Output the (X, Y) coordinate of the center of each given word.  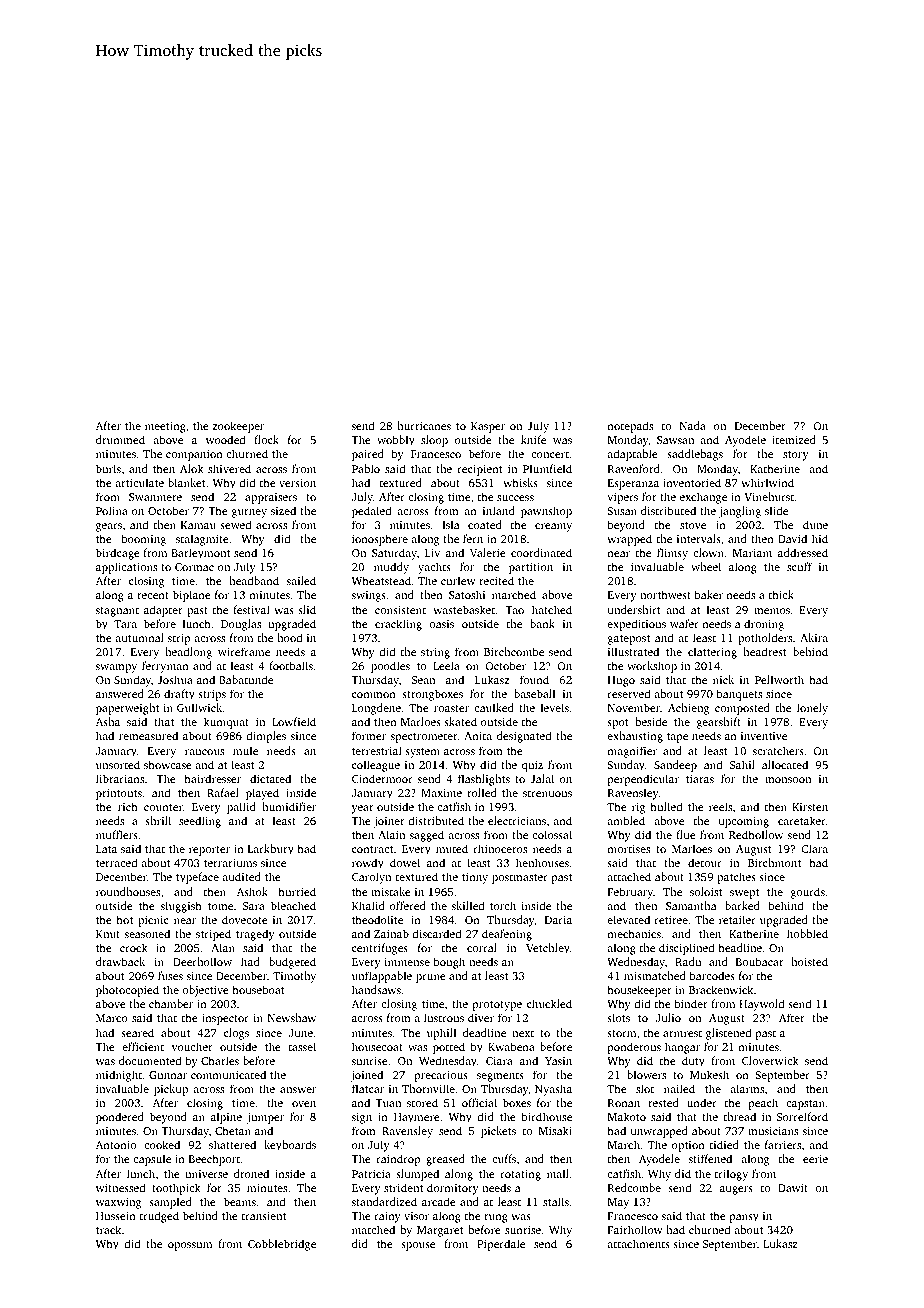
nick (723, 679)
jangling (740, 512)
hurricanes (424, 425)
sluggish (181, 907)
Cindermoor (382, 778)
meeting (165, 427)
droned (251, 1173)
